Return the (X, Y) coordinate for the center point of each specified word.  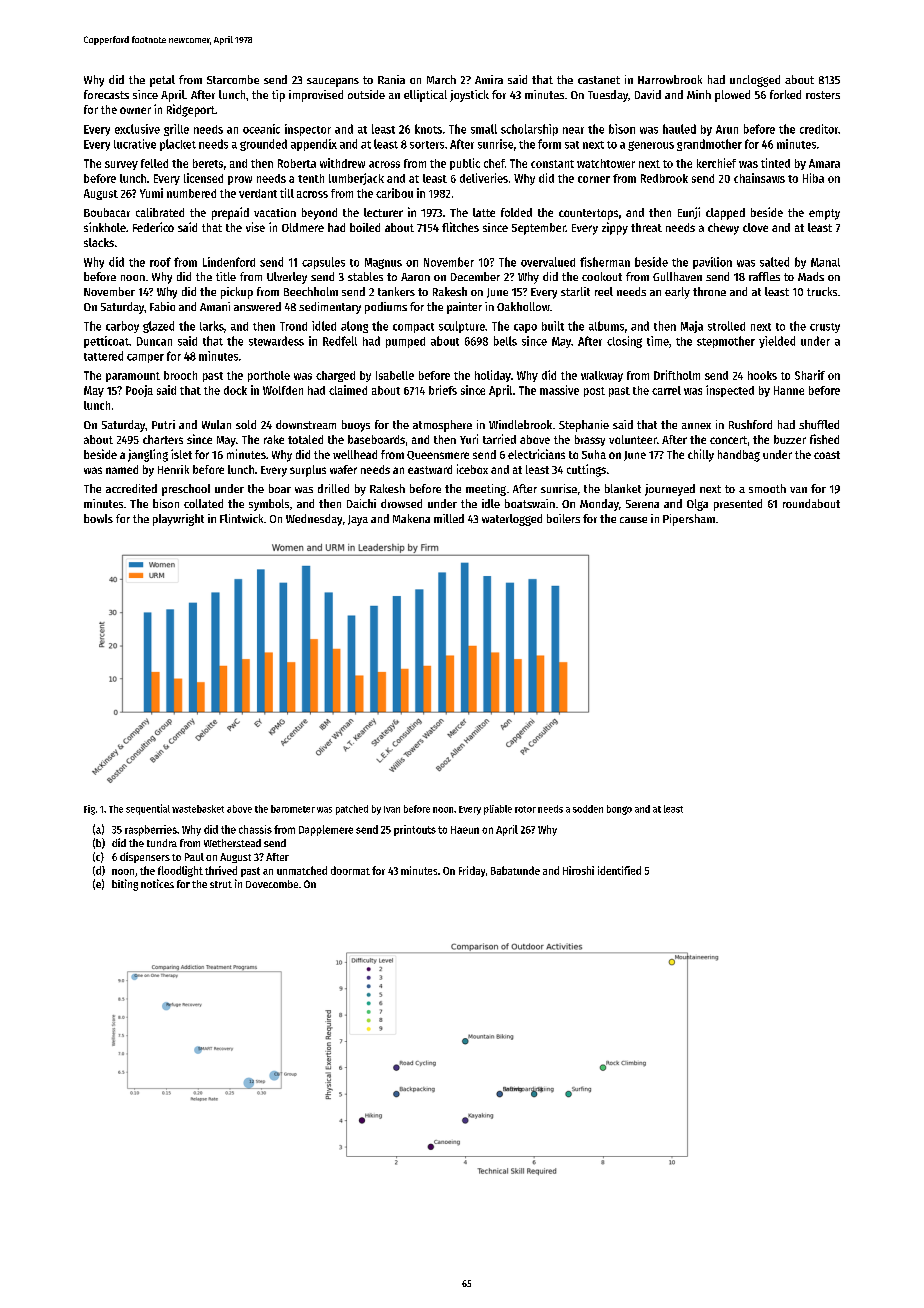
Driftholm (677, 375)
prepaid (230, 213)
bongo (619, 810)
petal (162, 81)
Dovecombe (272, 884)
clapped (725, 214)
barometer (293, 809)
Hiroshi (578, 870)
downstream (306, 424)
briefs (443, 390)
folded (516, 212)
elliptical (425, 96)
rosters (823, 95)
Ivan (392, 809)
